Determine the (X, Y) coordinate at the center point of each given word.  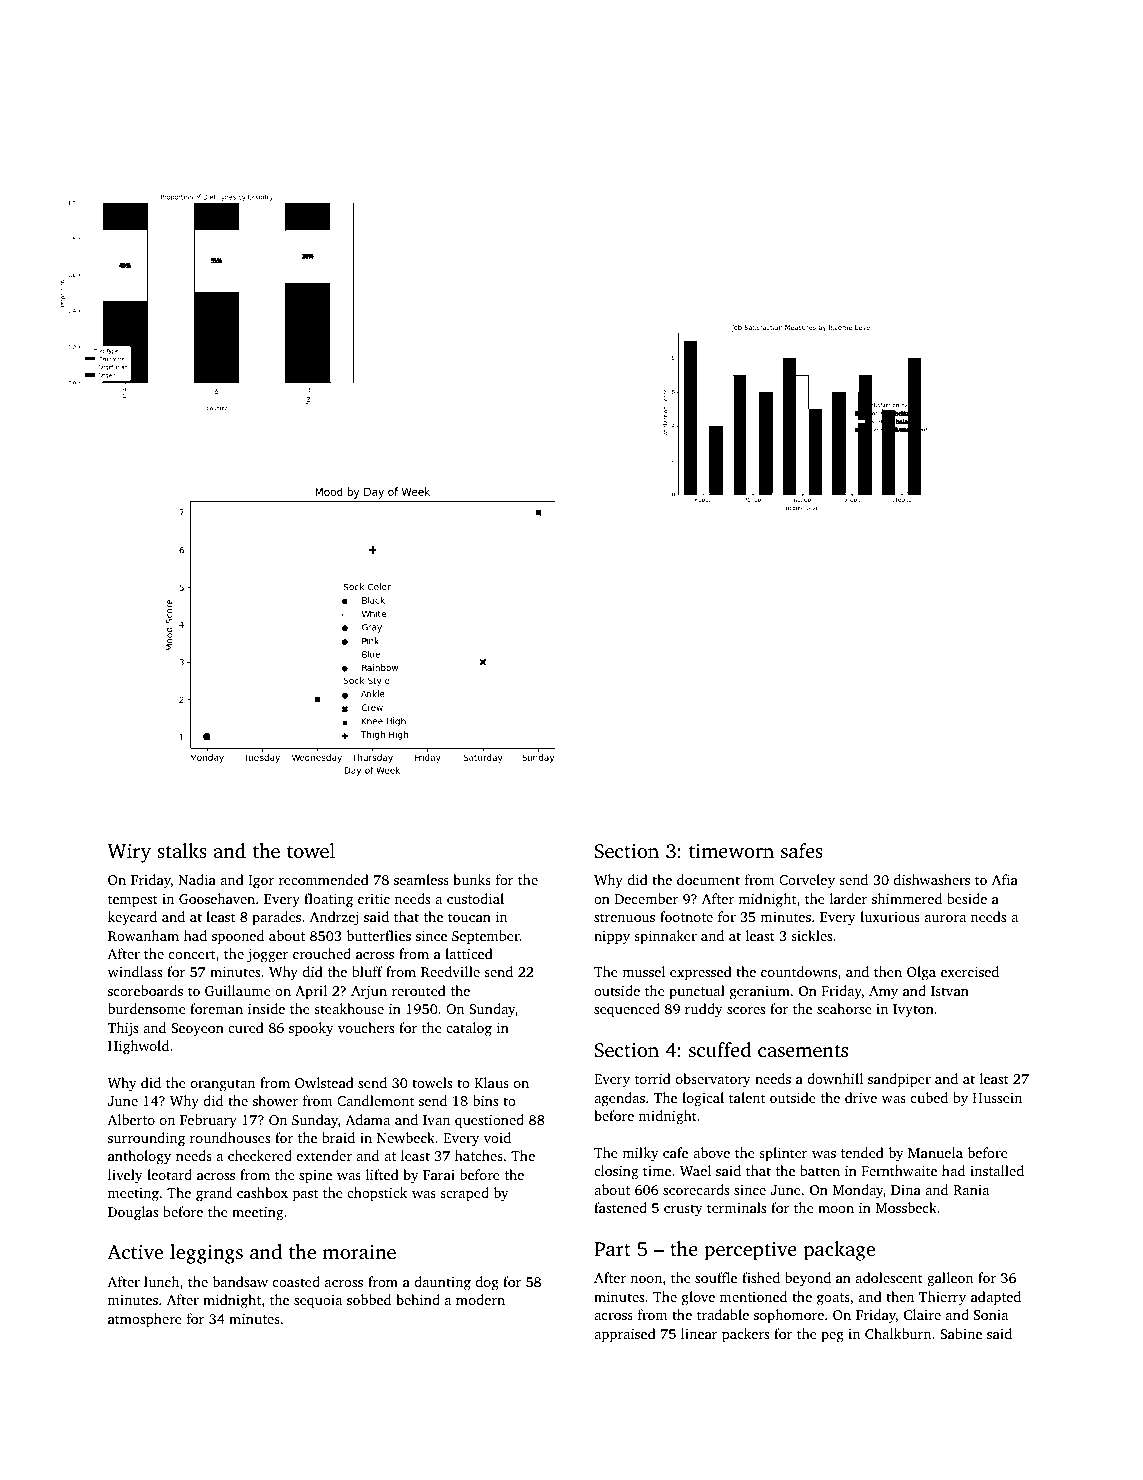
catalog (469, 1029)
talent (747, 1097)
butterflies (379, 935)
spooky (311, 1029)
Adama (367, 1119)
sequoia (318, 1301)
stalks (182, 850)
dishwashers (932, 879)
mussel (643, 971)
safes (802, 850)
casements (803, 1051)
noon (646, 1279)
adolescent (889, 1277)
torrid (653, 1078)
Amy (883, 992)
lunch (161, 1281)
